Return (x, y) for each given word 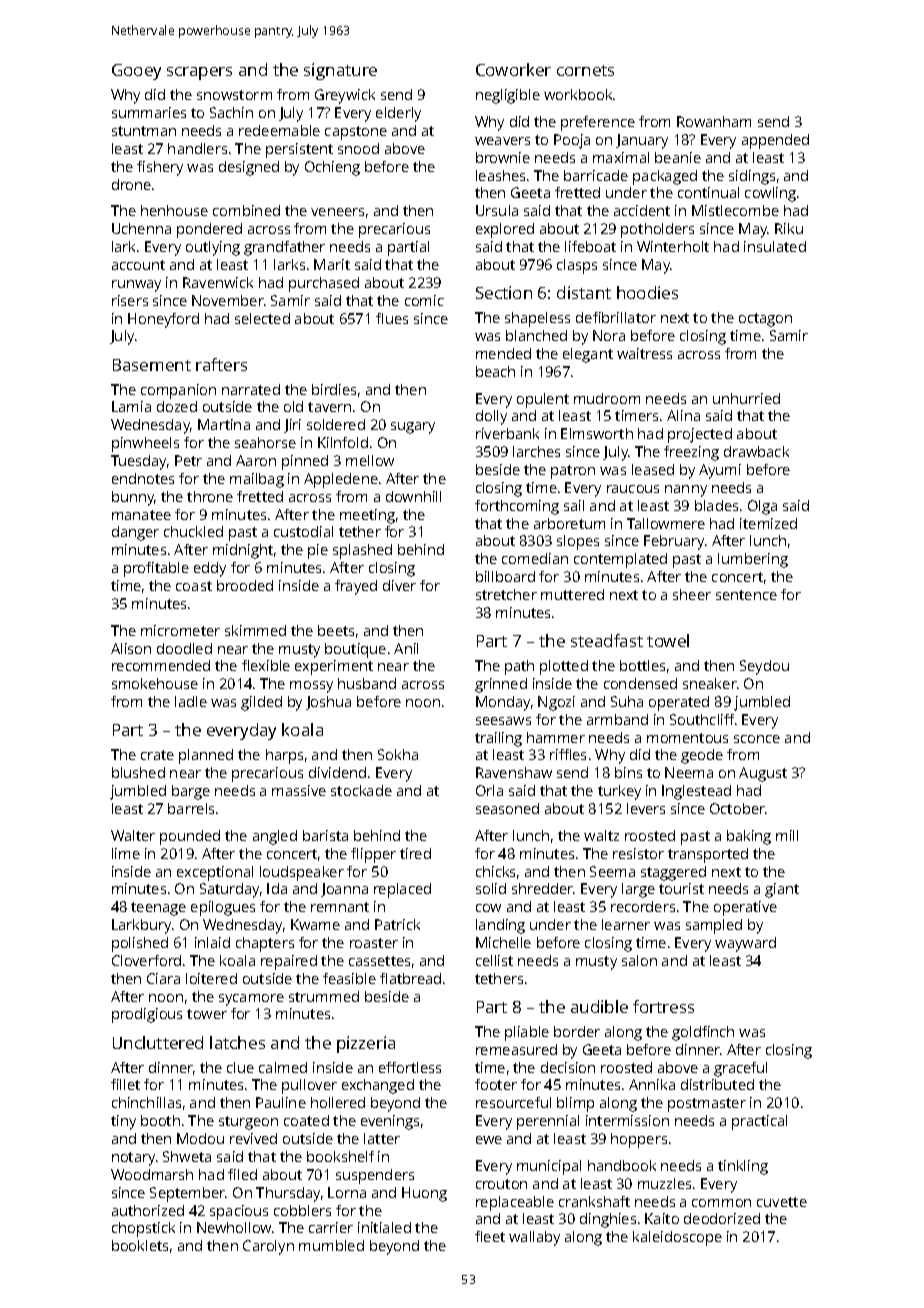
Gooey (136, 72)
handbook (622, 1165)
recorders (643, 906)
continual (708, 192)
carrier (331, 1227)
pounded (190, 837)
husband (367, 683)
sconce (757, 739)
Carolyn (268, 1247)
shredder (543, 888)
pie (318, 551)
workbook (578, 94)
